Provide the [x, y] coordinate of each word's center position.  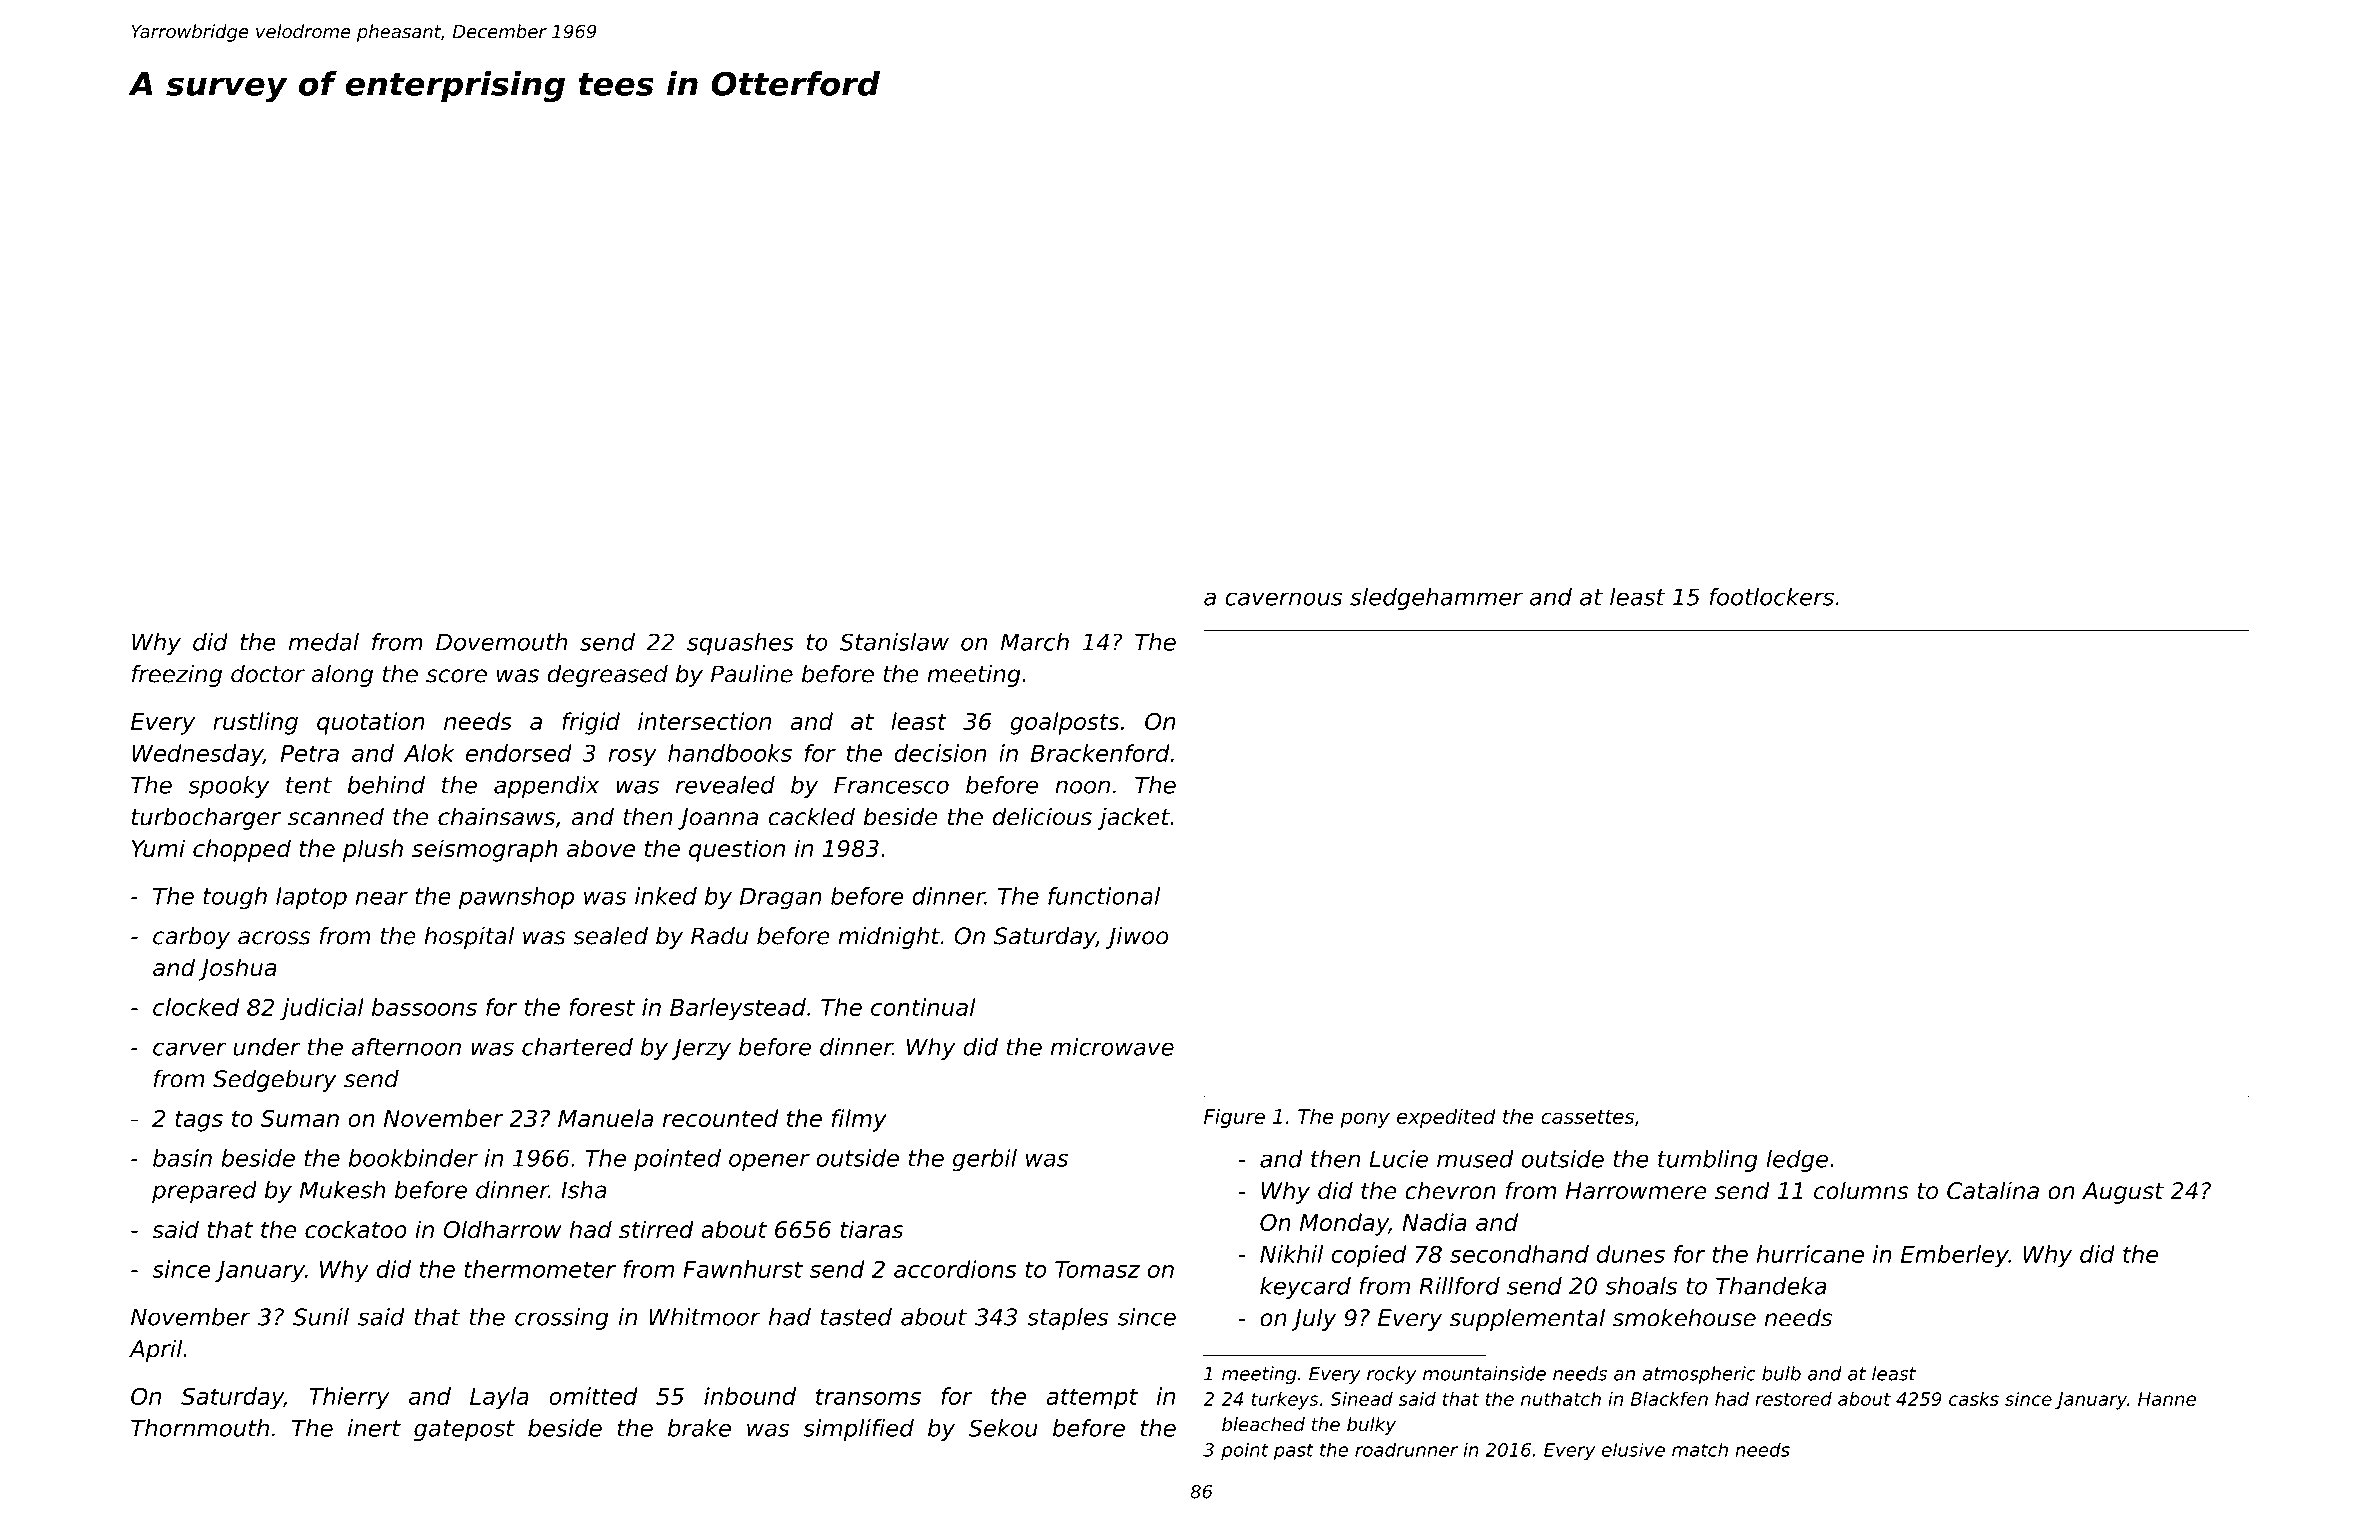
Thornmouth [200, 1428]
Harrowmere [1636, 1191]
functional [1104, 896]
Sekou [1003, 1428]
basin [182, 1158]
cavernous [1283, 599]
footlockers [1771, 597]
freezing [177, 676]
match [1700, 1449]
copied [1369, 1256]
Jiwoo [1137, 938]
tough [235, 898]
